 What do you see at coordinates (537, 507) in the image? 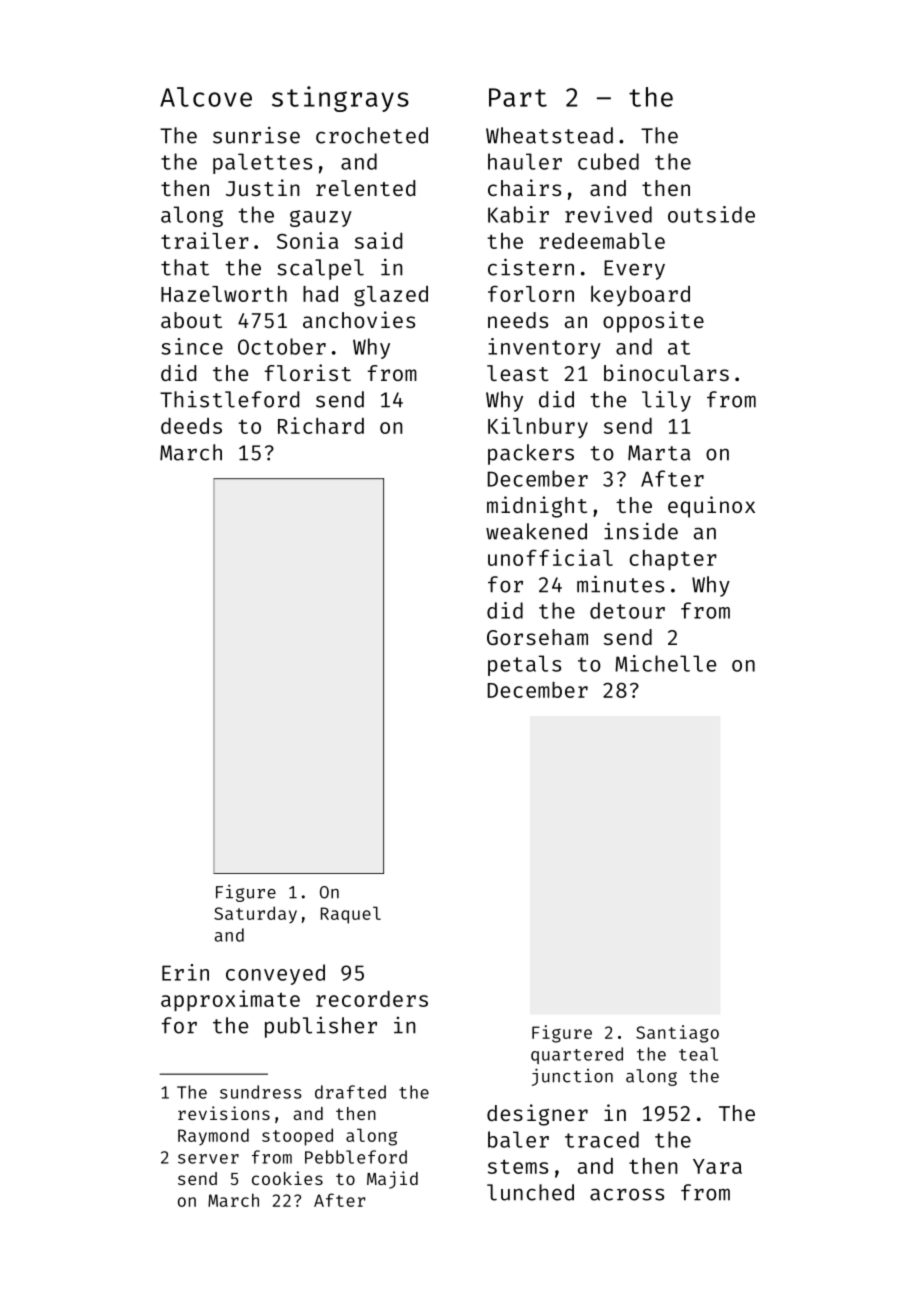
I see `midnight` at bounding box center [537, 507].
